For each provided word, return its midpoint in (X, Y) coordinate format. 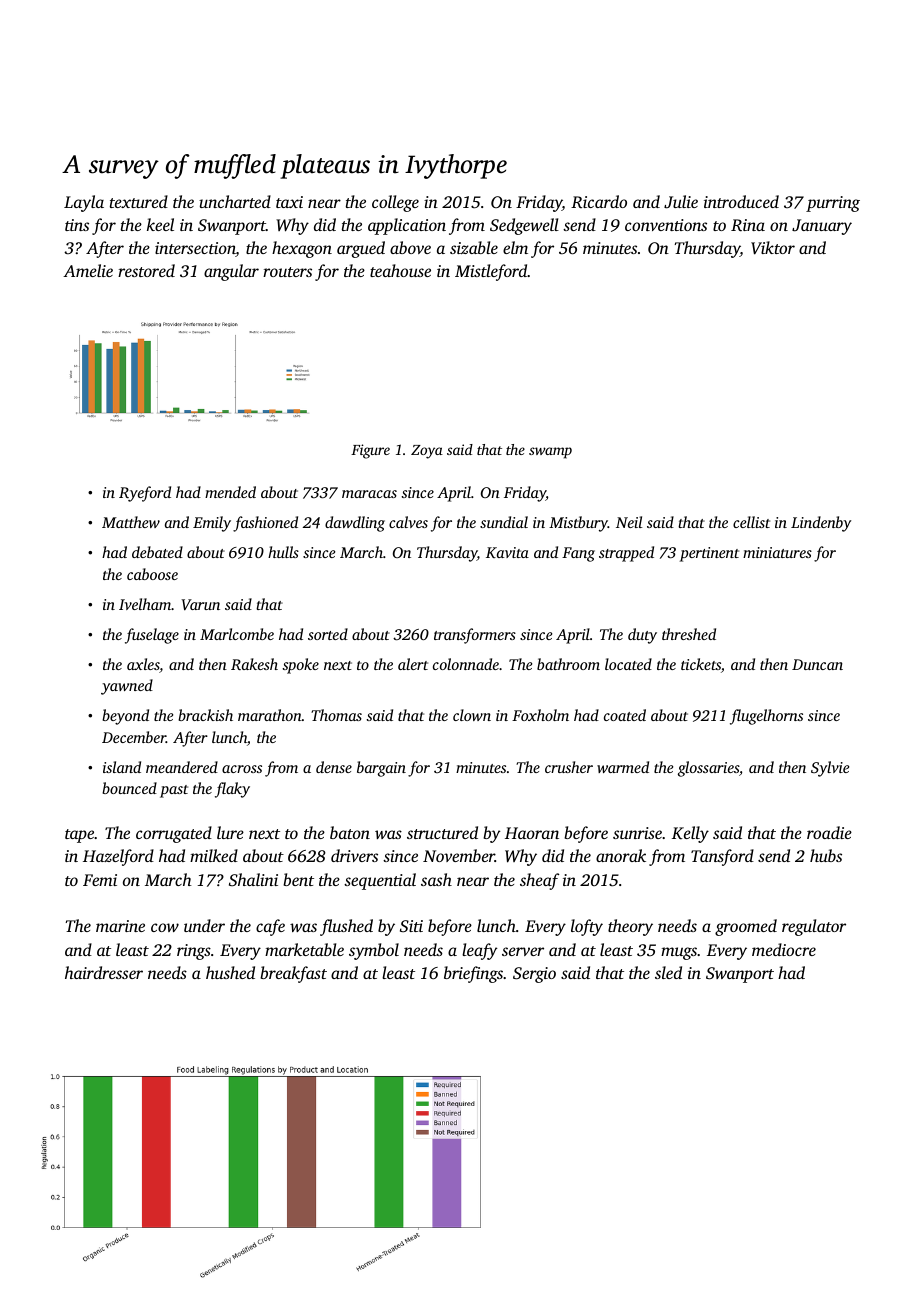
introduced (741, 201)
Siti (411, 926)
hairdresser (104, 972)
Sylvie (830, 769)
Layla (84, 203)
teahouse (400, 270)
